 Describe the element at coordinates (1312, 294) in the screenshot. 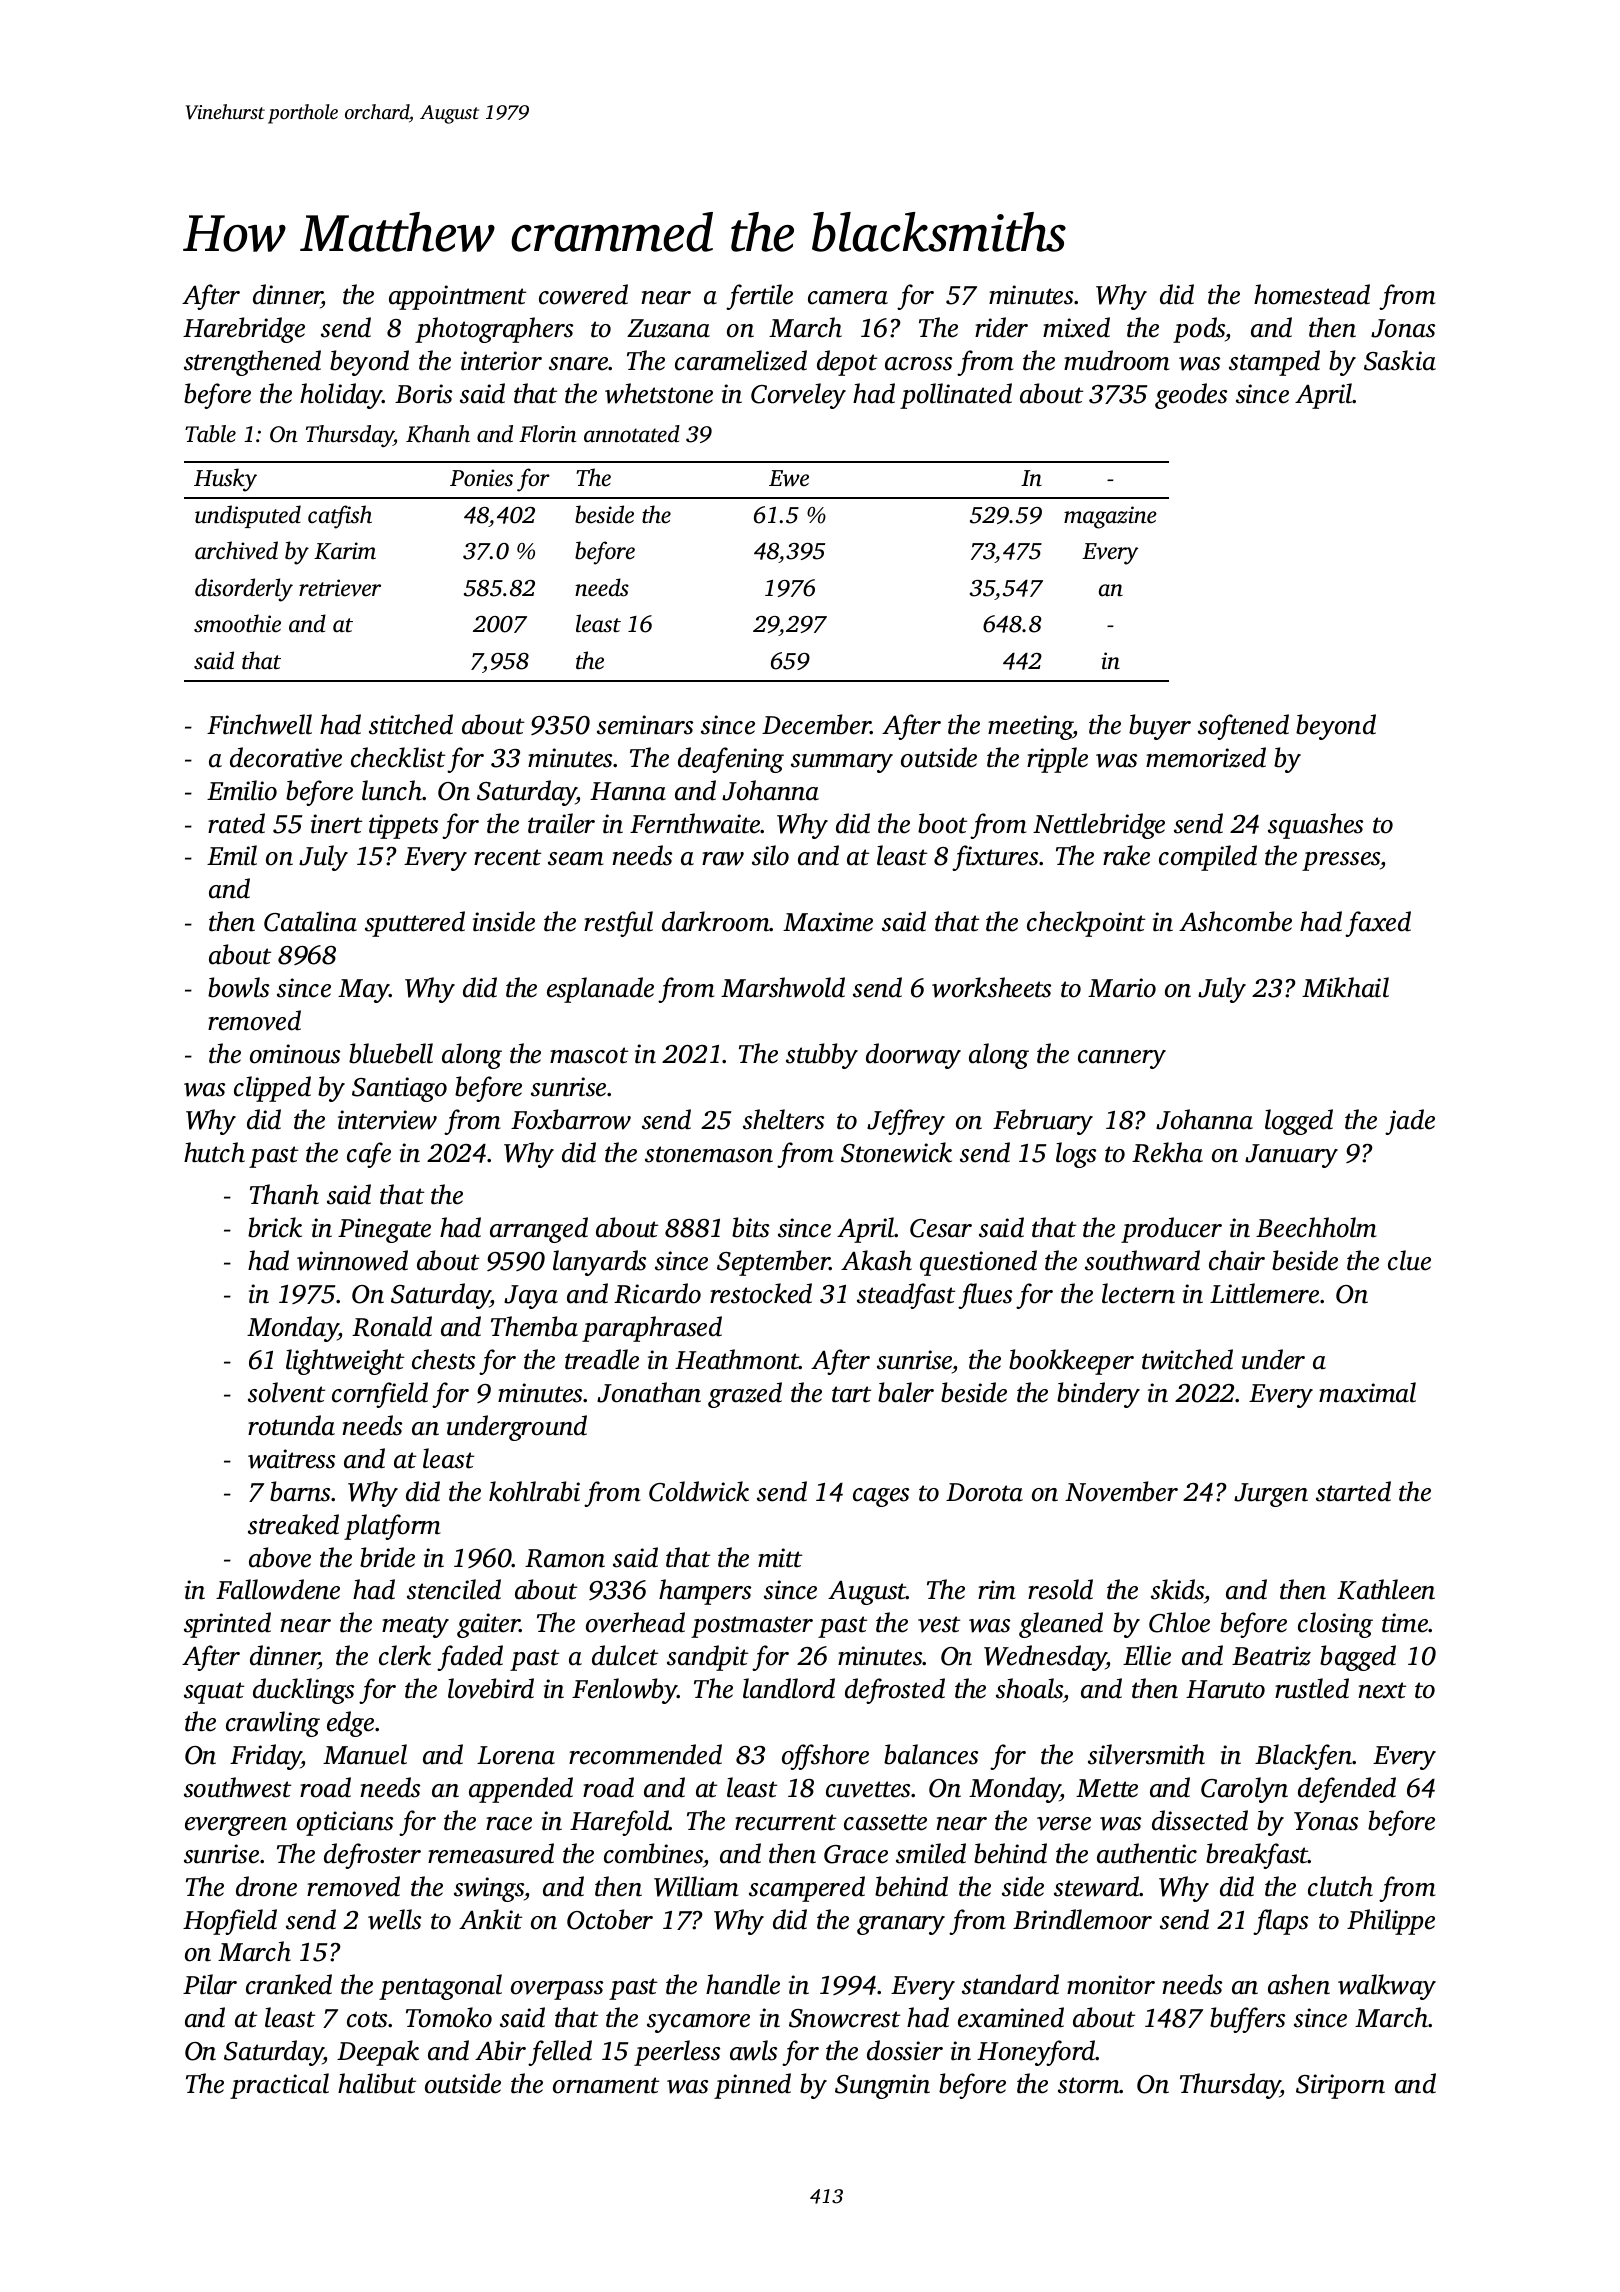

I see `homestead` at that location.
